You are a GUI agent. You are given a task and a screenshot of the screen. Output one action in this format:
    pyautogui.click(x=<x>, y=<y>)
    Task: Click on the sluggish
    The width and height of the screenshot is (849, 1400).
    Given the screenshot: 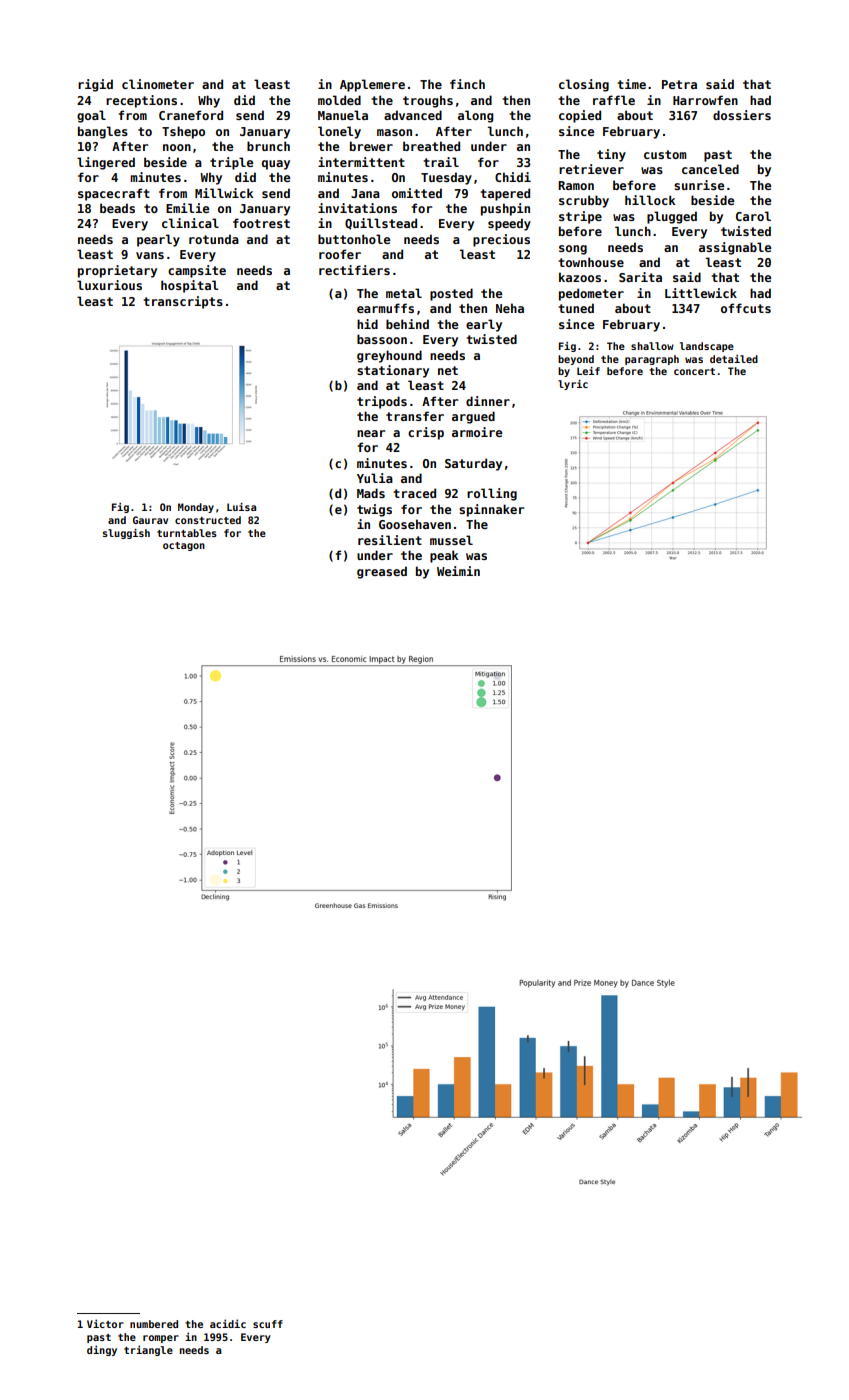 What is the action you would take?
    pyautogui.click(x=126, y=534)
